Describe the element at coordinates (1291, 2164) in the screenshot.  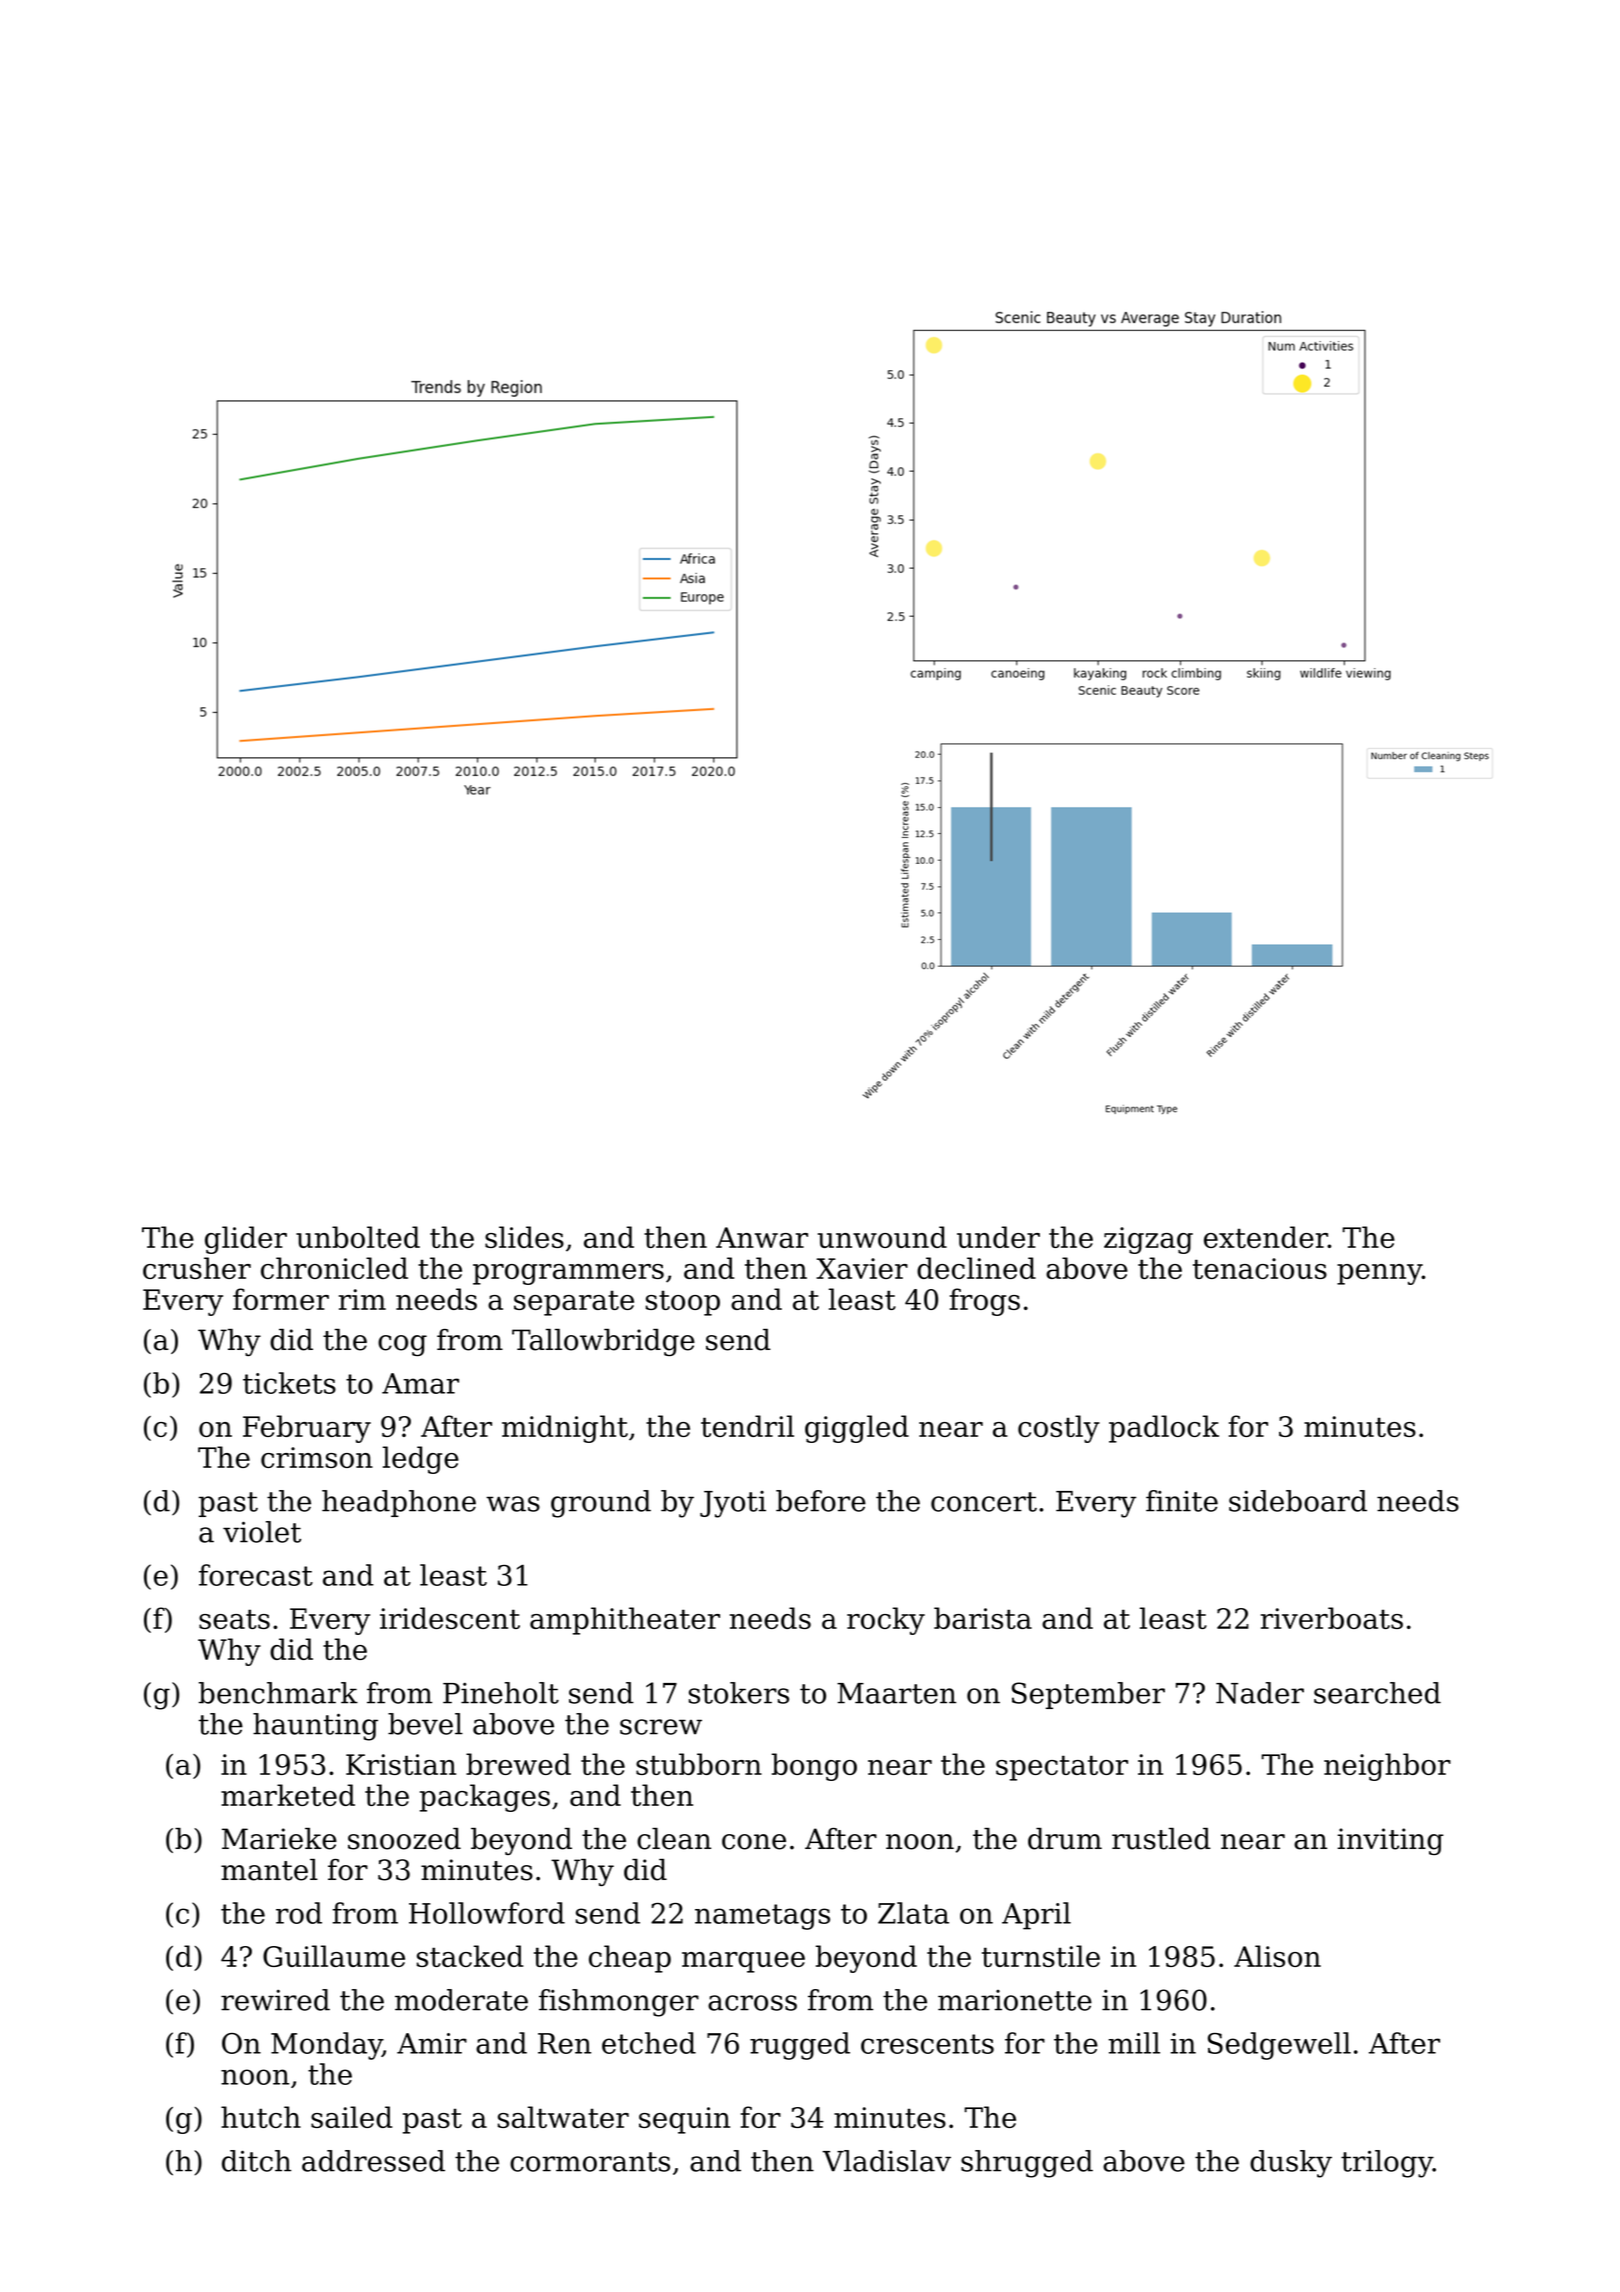
I see `dusky` at that location.
